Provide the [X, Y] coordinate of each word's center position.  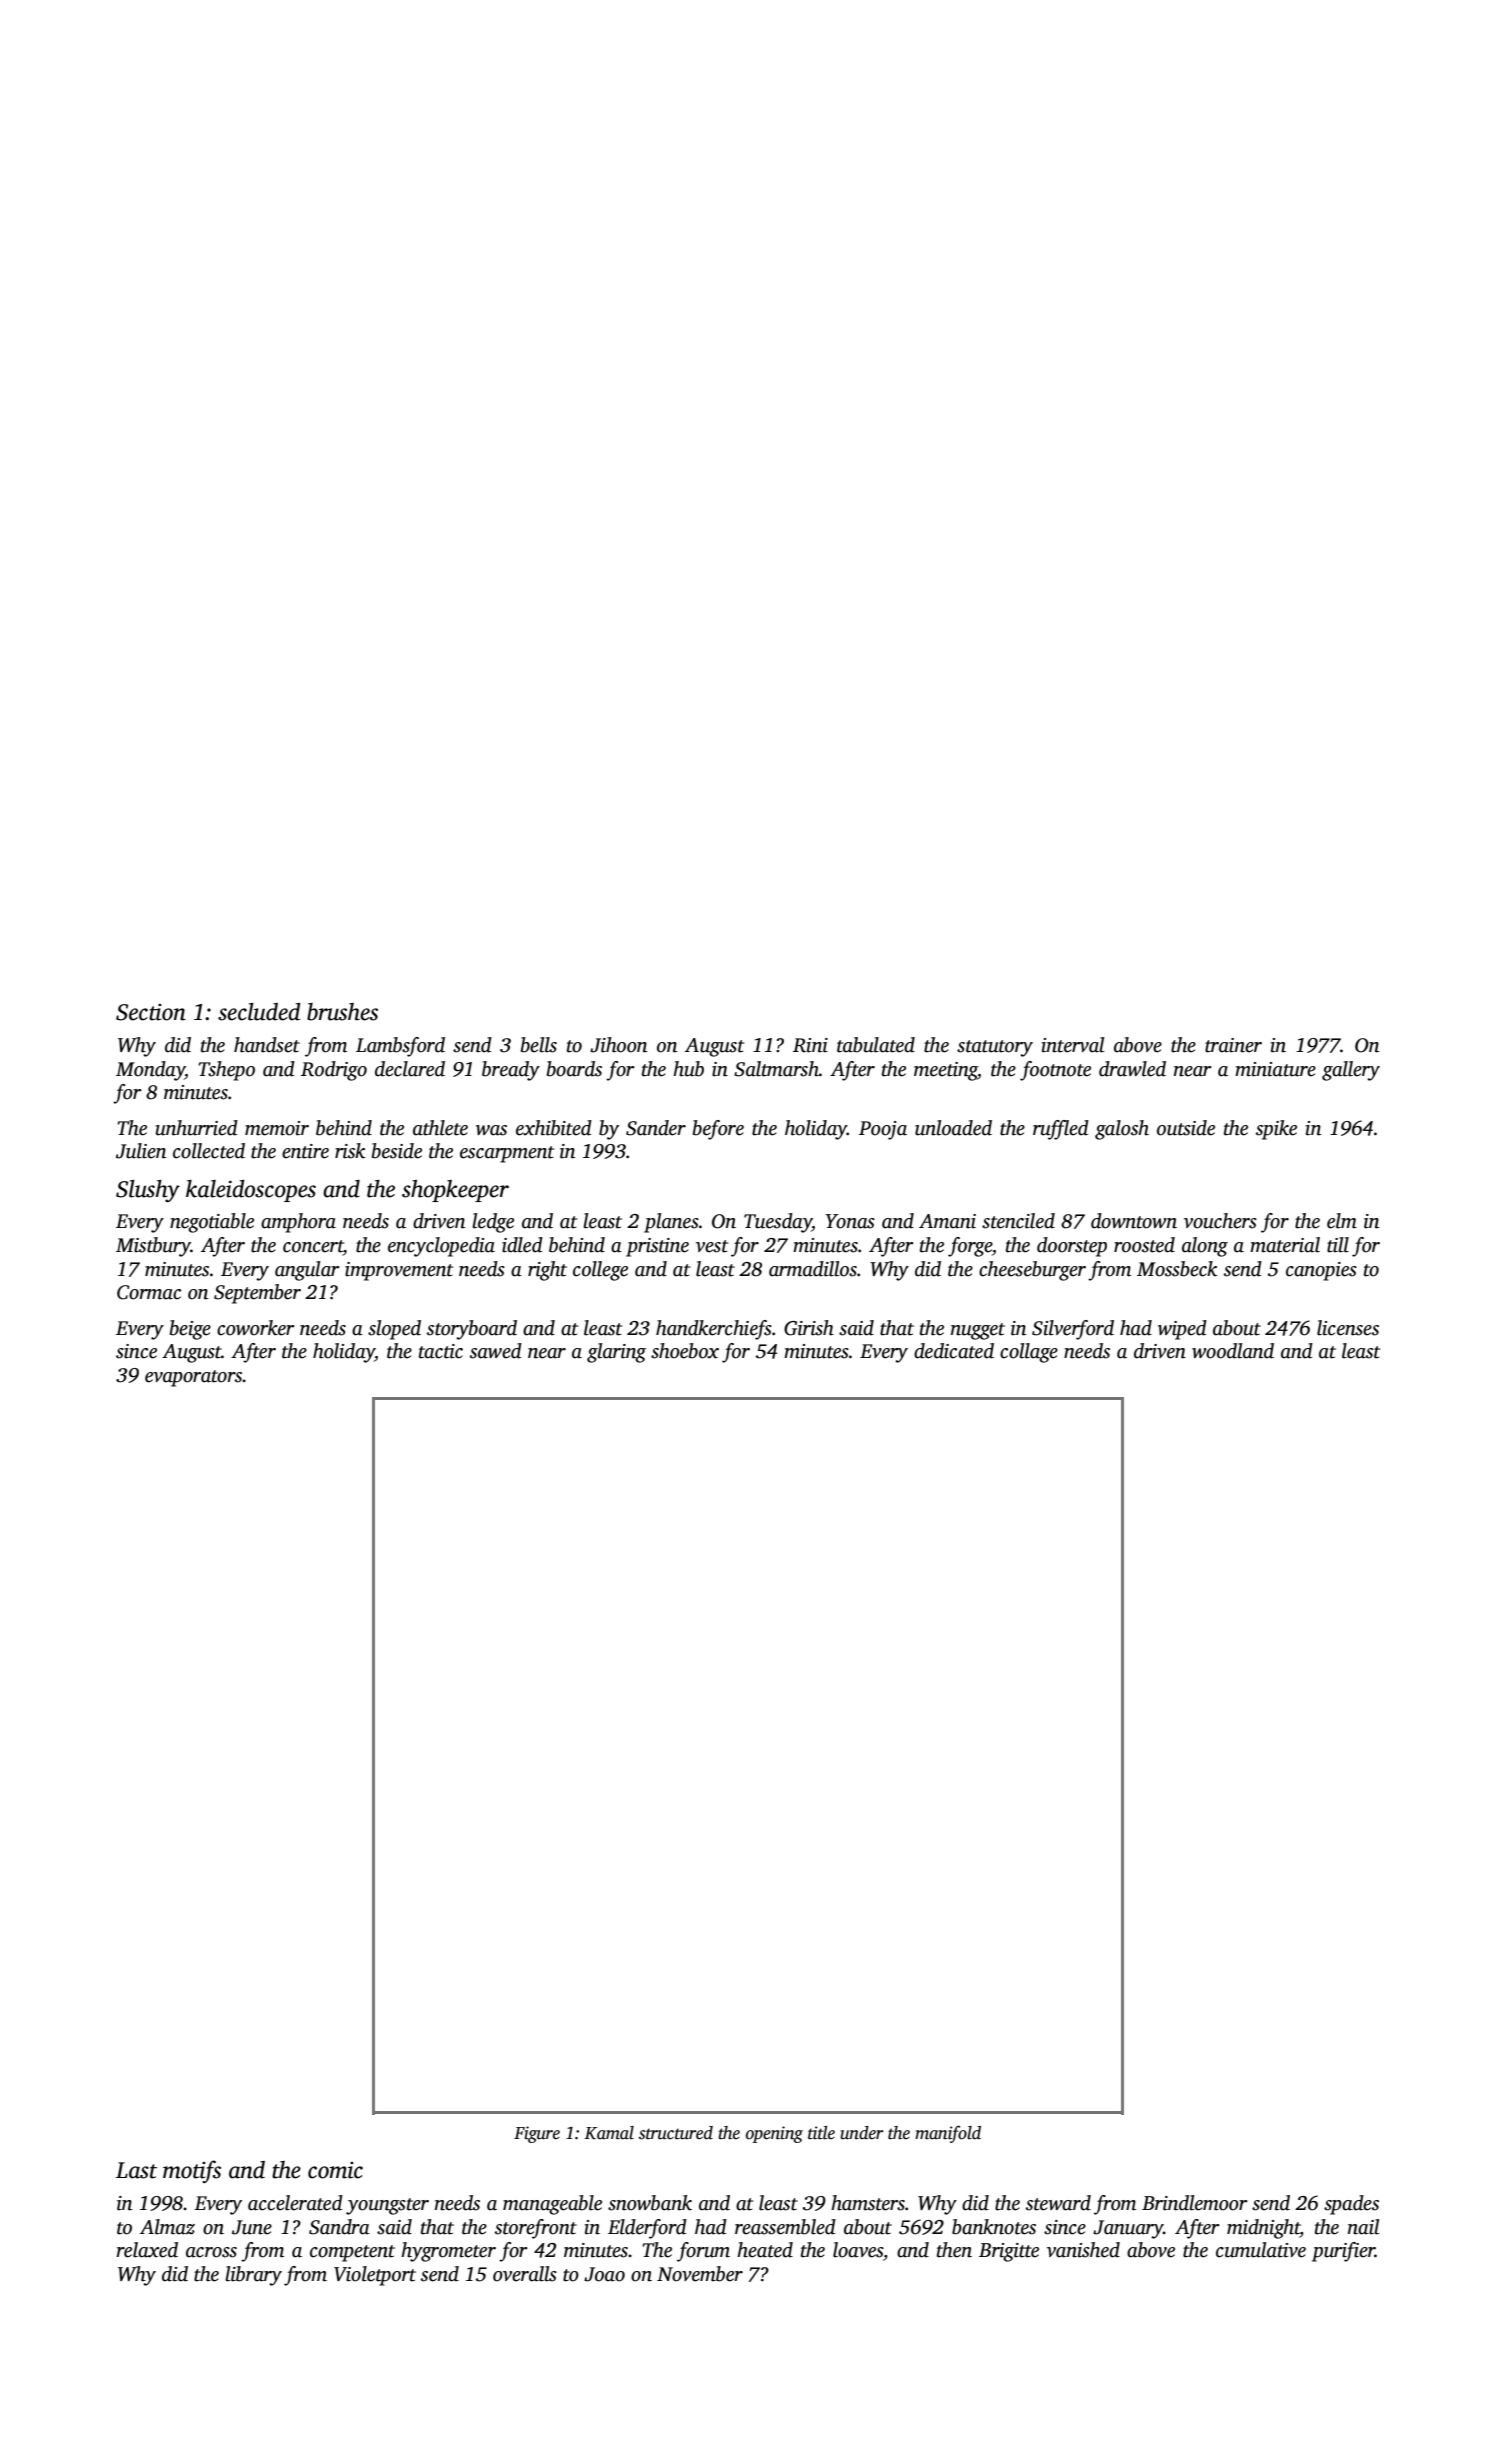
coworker [256, 1328]
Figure [537, 2134]
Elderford [647, 2229]
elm [1342, 1221]
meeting [946, 1071]
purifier [1343, 2252]
